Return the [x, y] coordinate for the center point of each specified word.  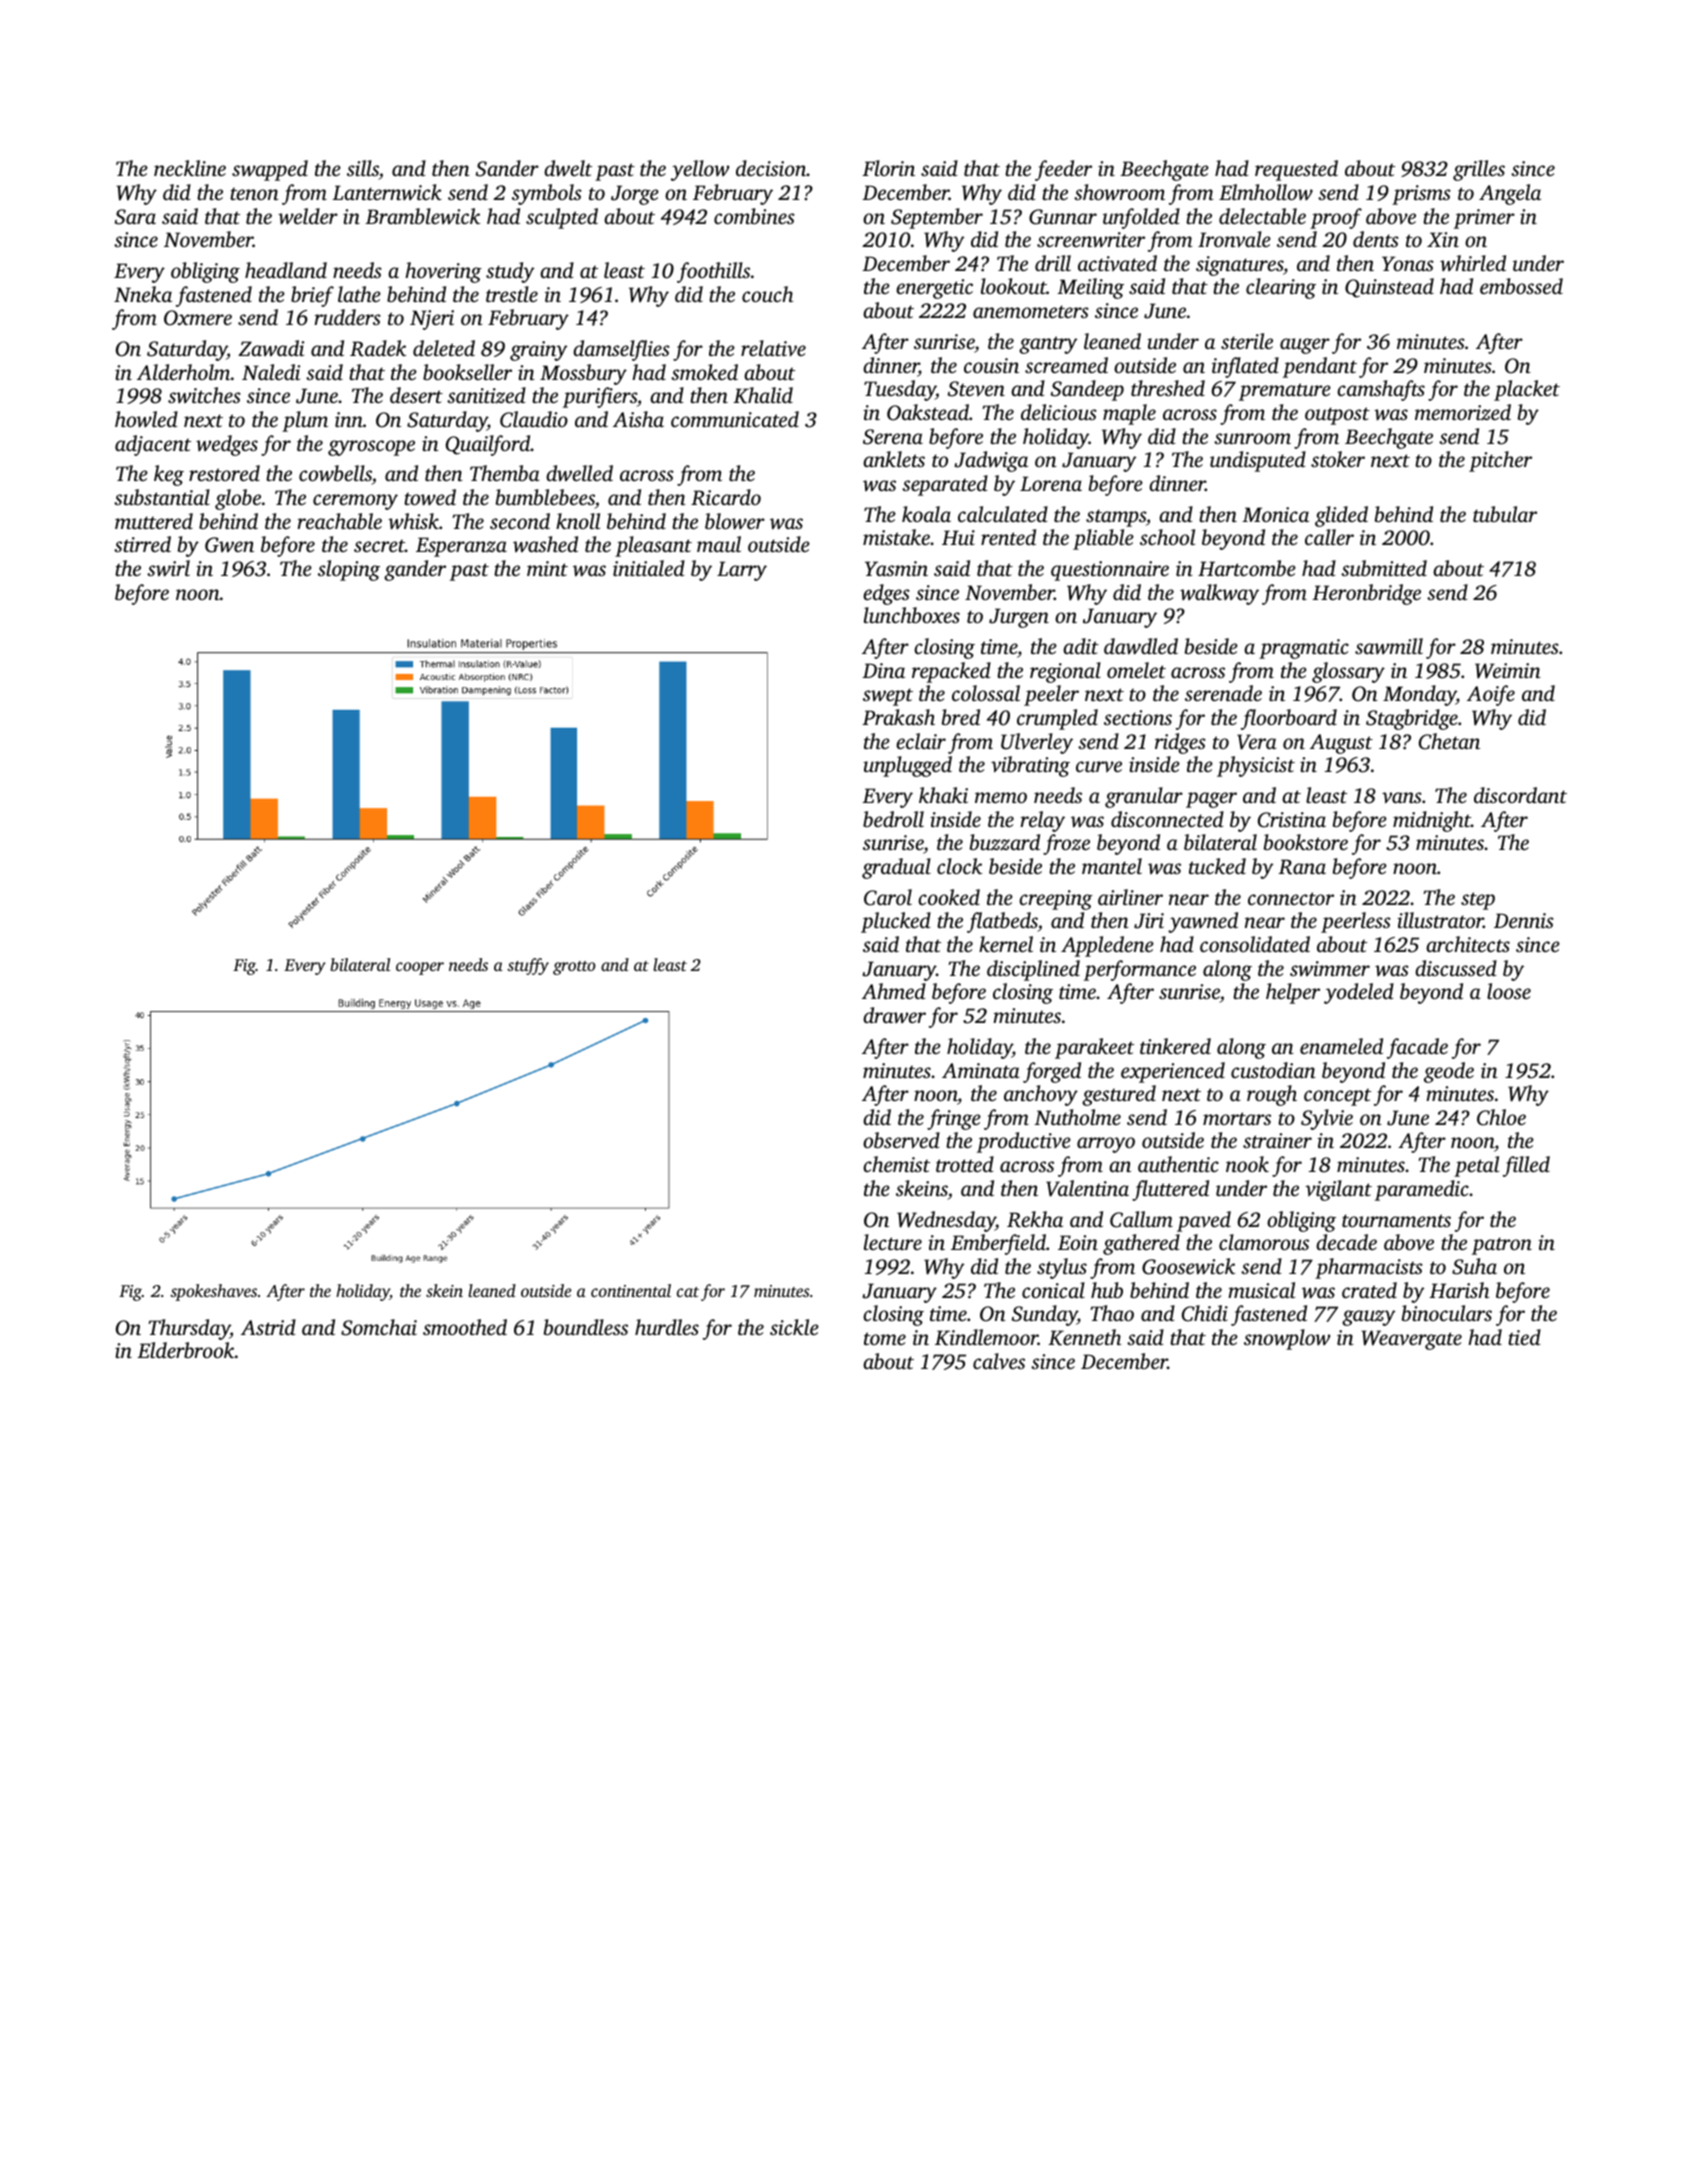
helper [1293, 993]
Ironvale [1234, 239]
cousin [991, 365]
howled [146, 419]
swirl [168, 568]
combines [754, 216]
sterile [1247, 341]
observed [901, 1140]
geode [1449, 1072]
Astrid [268, 1327]
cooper [420, 968]
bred [961, 717]
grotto [574, 968]
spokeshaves [213, 1292]
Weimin [1508, 671]
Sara [135, 217]
